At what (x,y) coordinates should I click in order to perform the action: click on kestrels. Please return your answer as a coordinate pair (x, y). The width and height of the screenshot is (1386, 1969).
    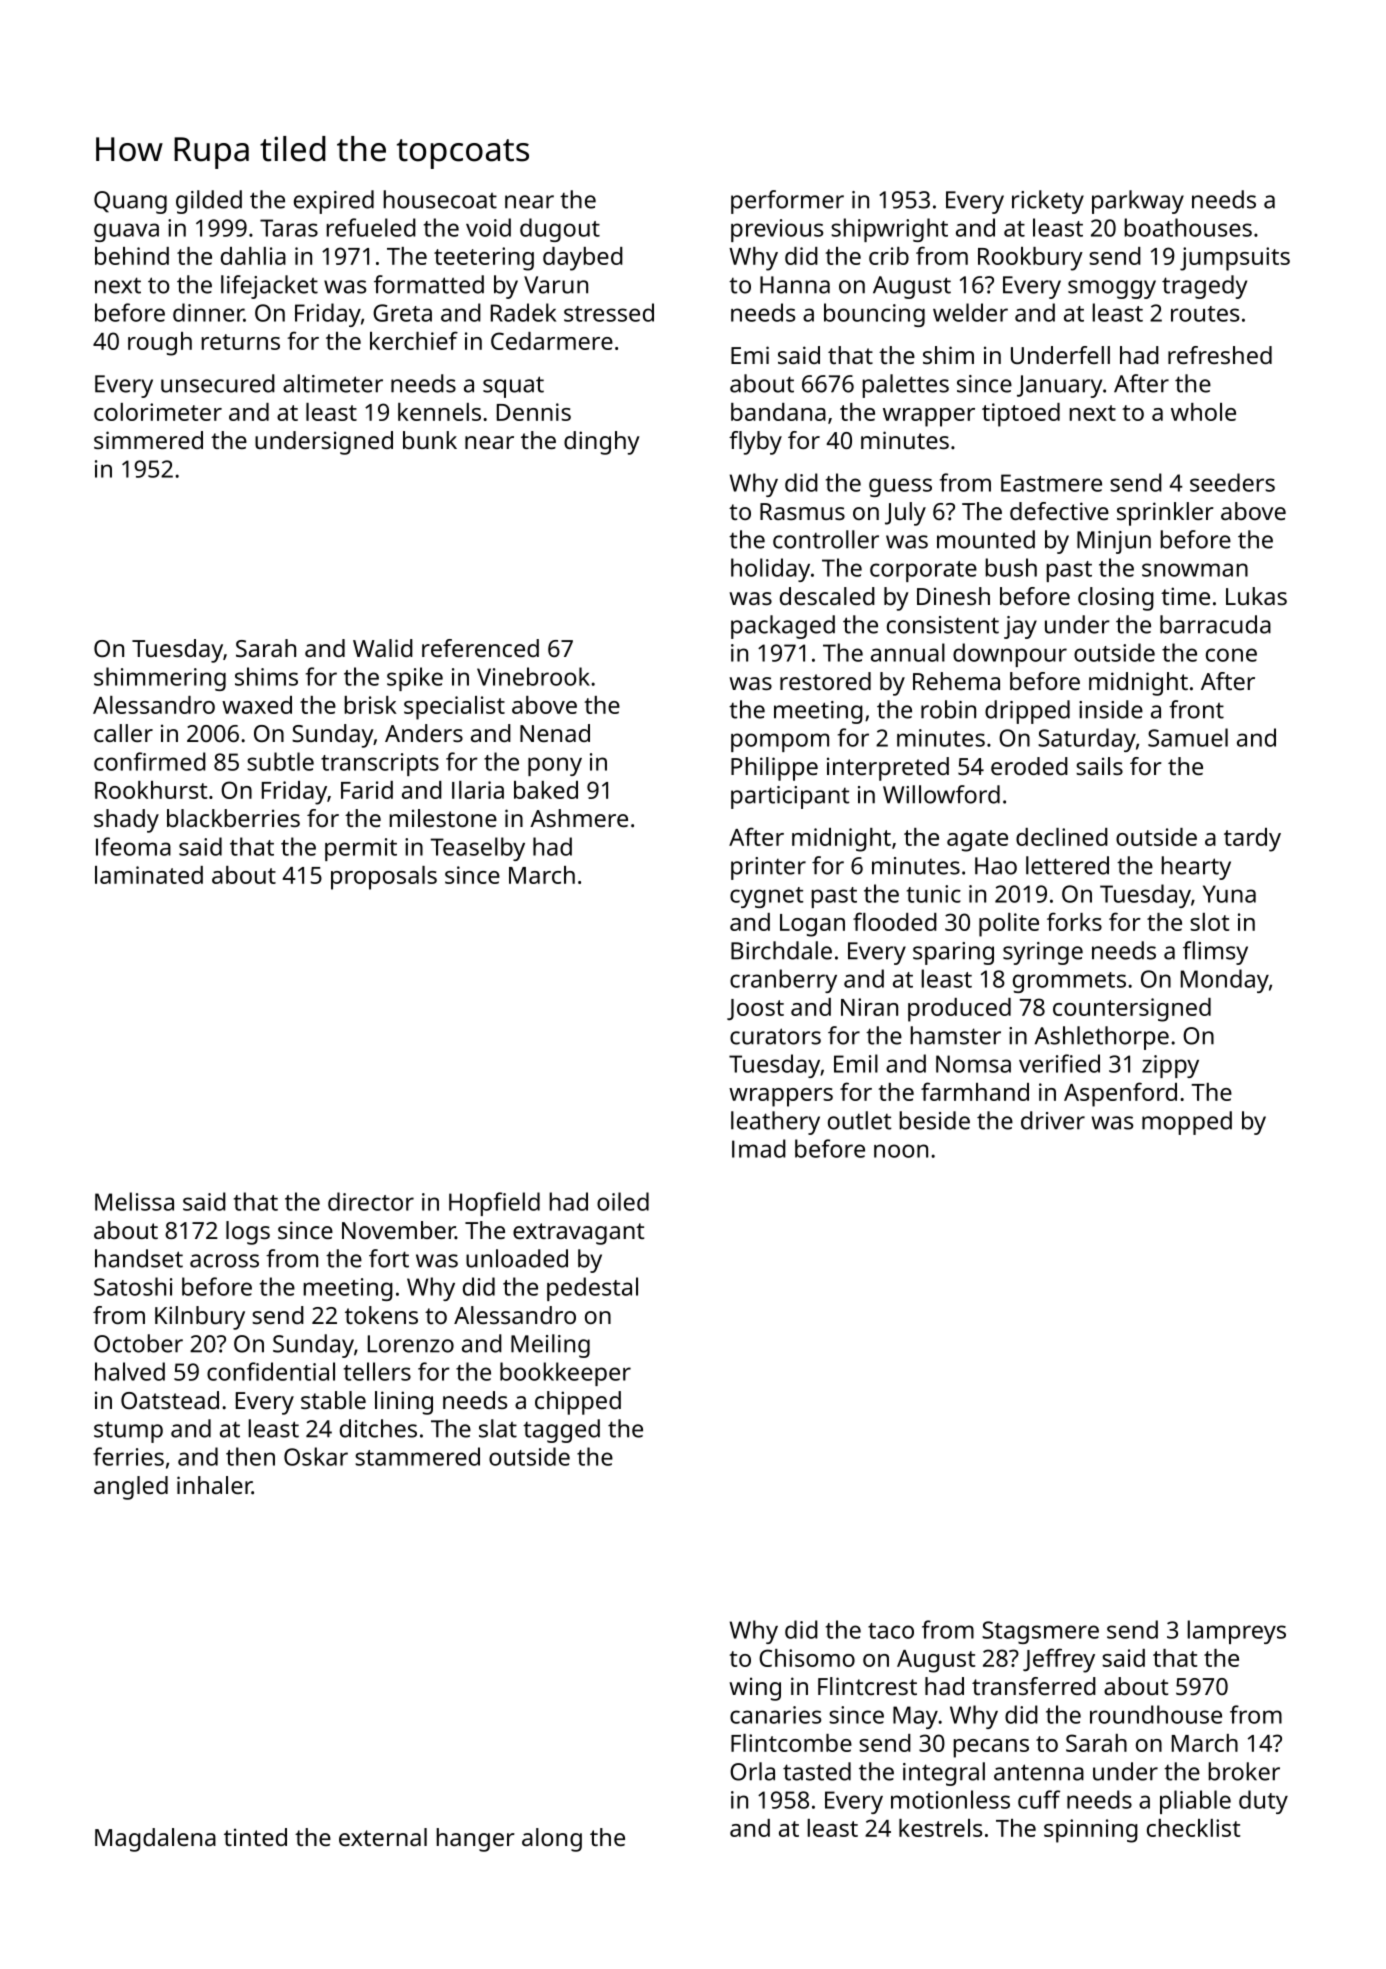
    Looking at the image, I should click on (940, 1828).
